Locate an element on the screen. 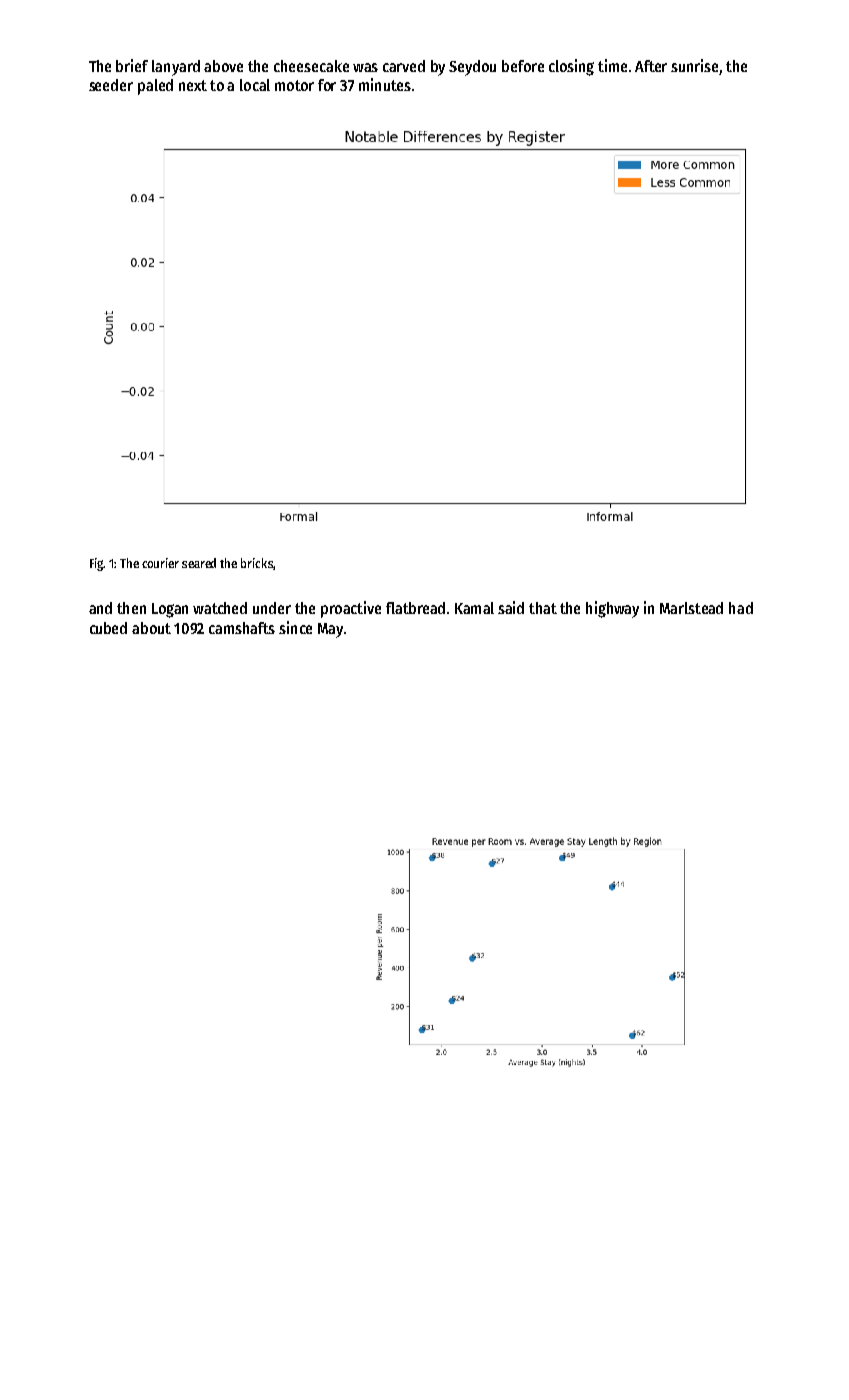  before is located at coordinates (523, 66).
